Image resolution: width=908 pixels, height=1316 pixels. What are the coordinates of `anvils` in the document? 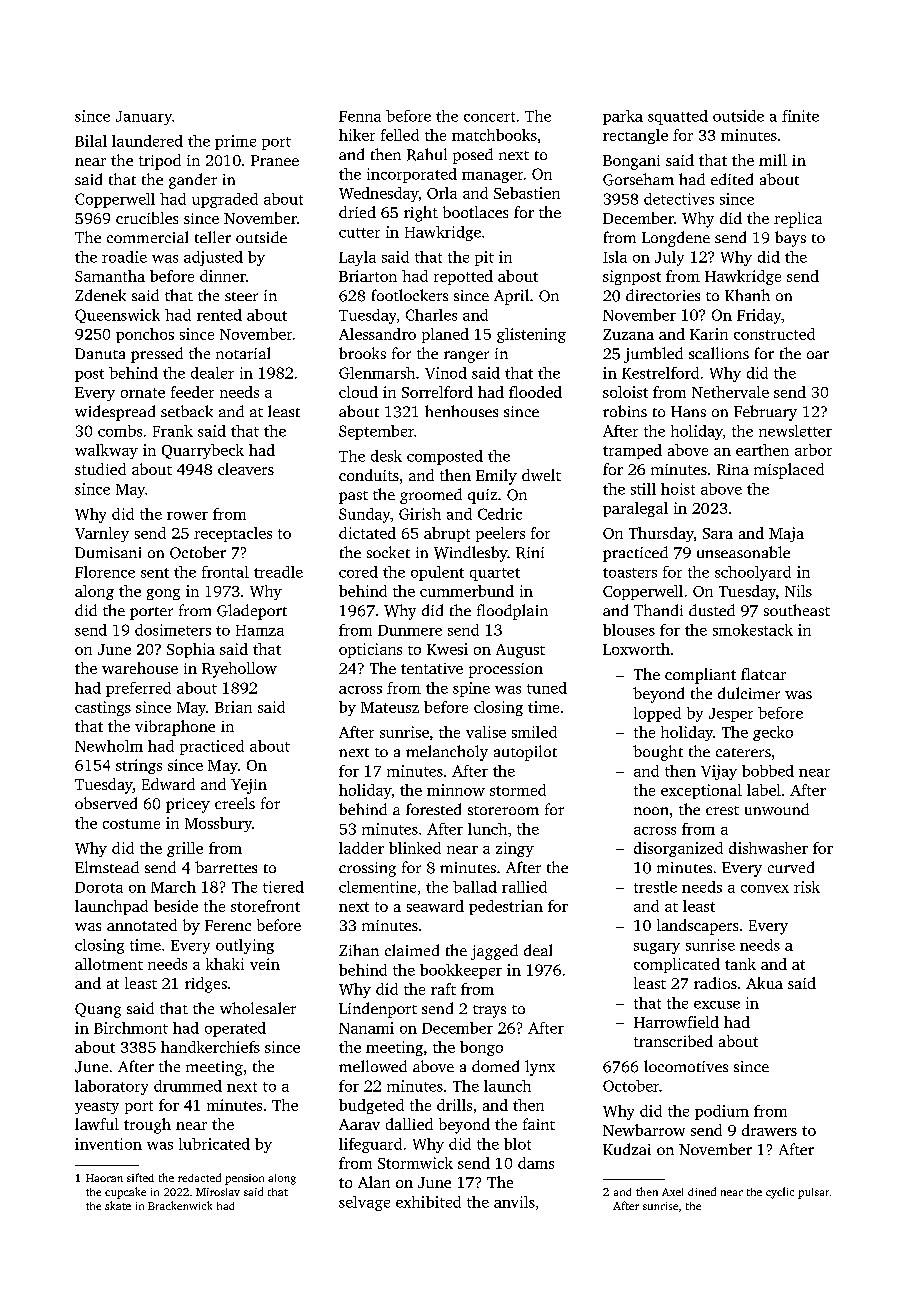 It's located at (514, 1202).
